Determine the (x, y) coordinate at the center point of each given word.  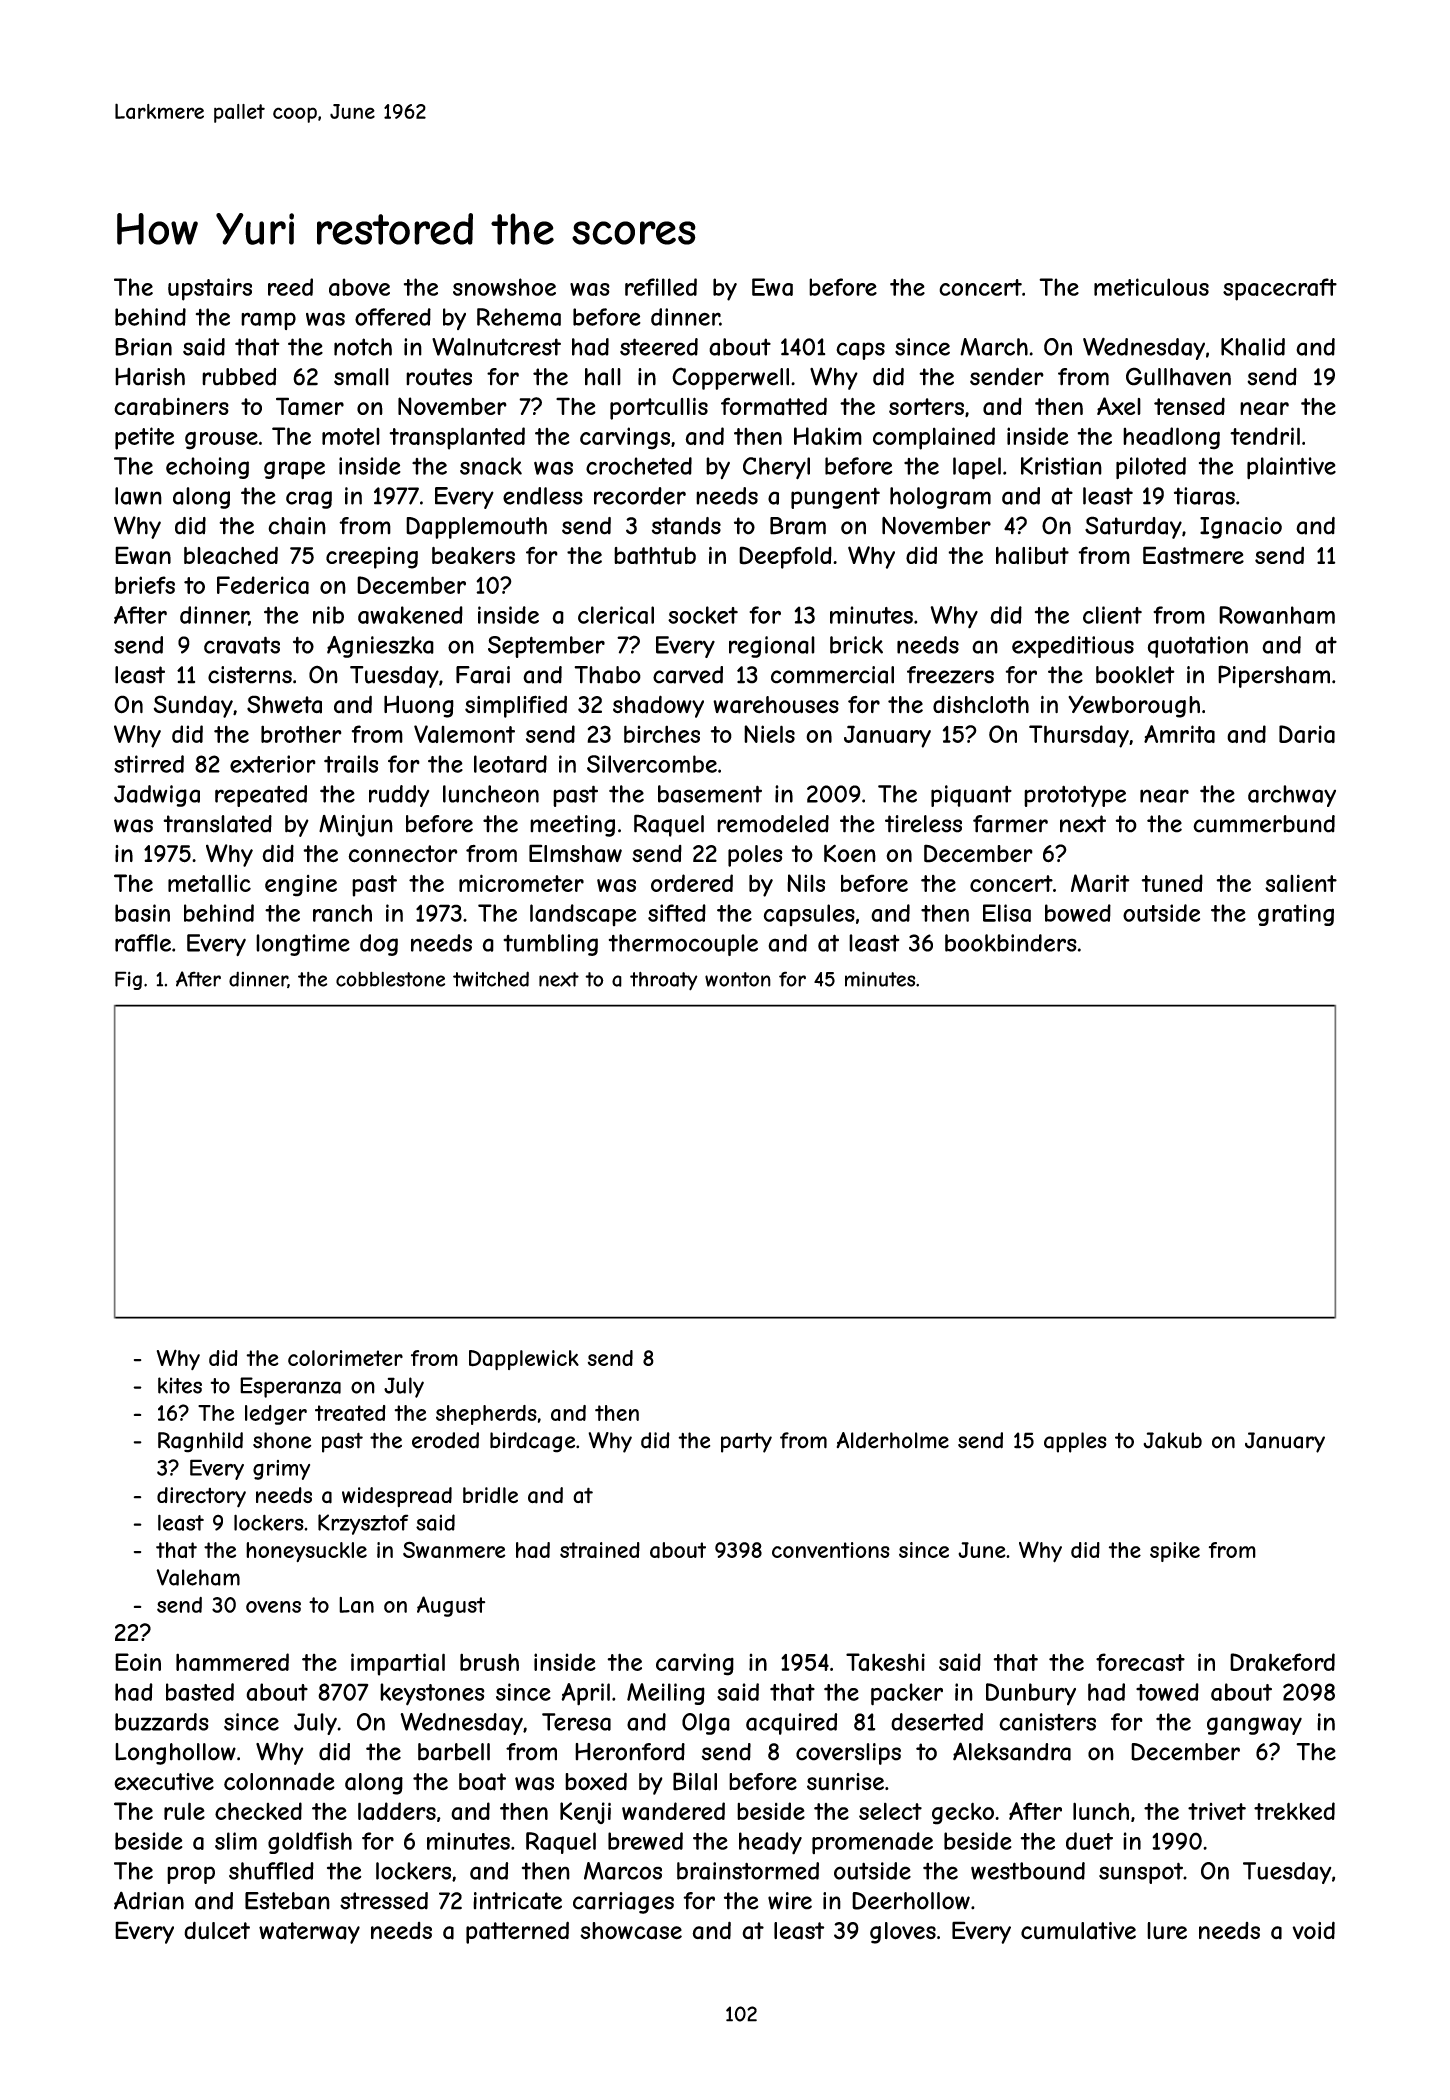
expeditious (1073, 647)
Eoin (138, 1662)
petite (144, 438)
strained (600, 1550)
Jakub (1172, 1440)
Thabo (607, 675)
